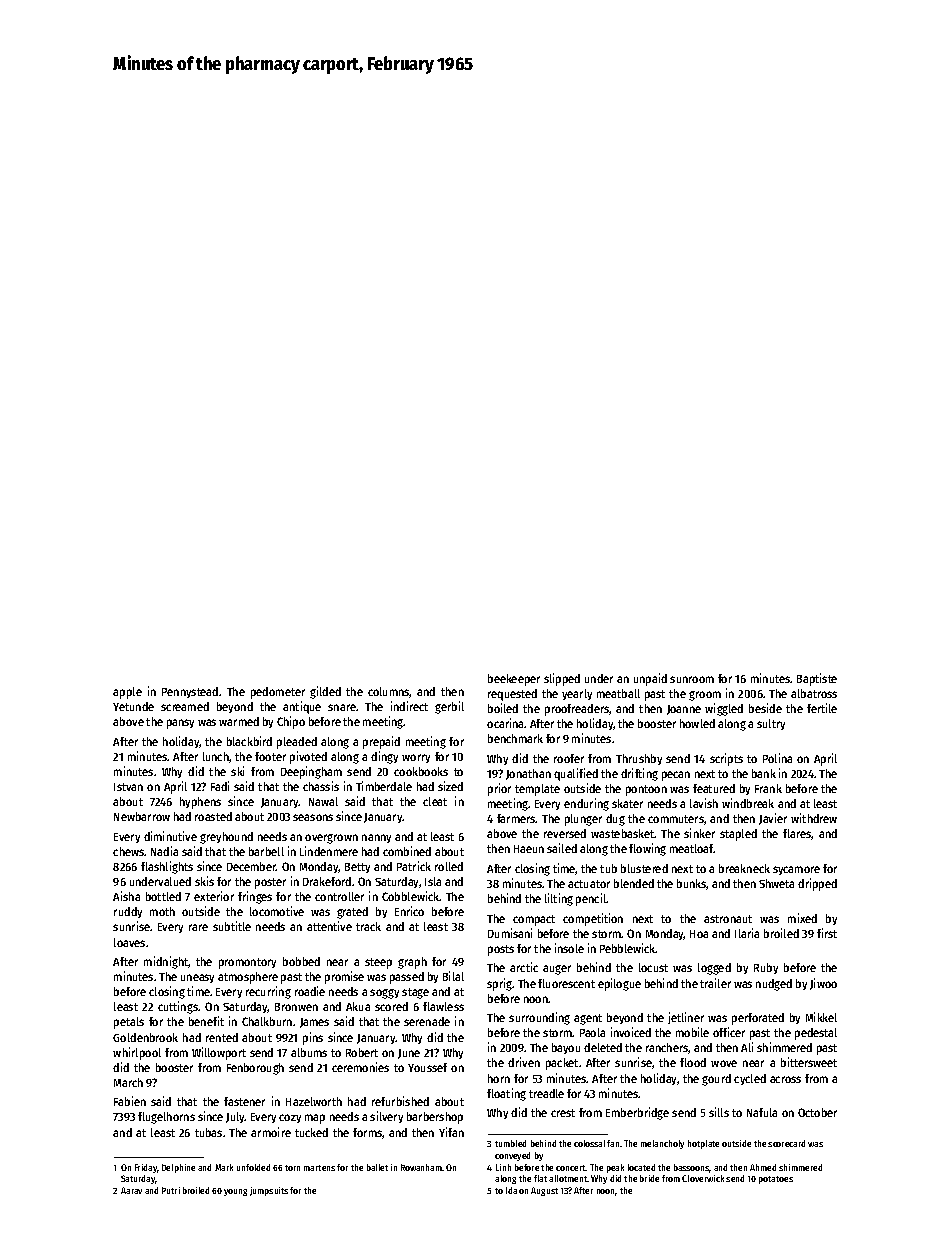 The height and width of the screenshot is (1233, 952). Describe the element at coordinates (128, 787) in the screenshot. I see `Istvan` at that location.
